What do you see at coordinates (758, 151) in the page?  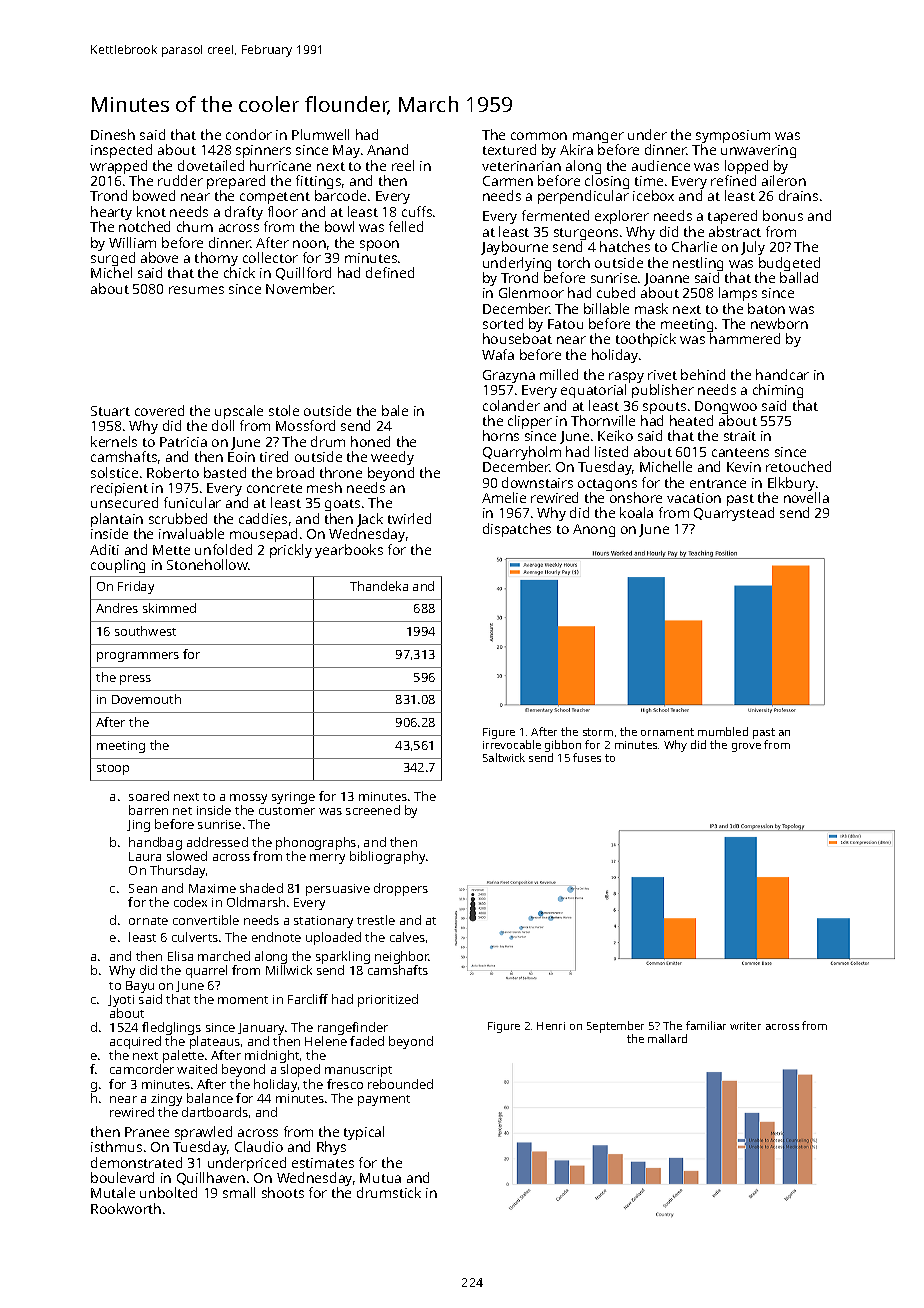 I see `unwavering` at bounding box center [758, 151].
